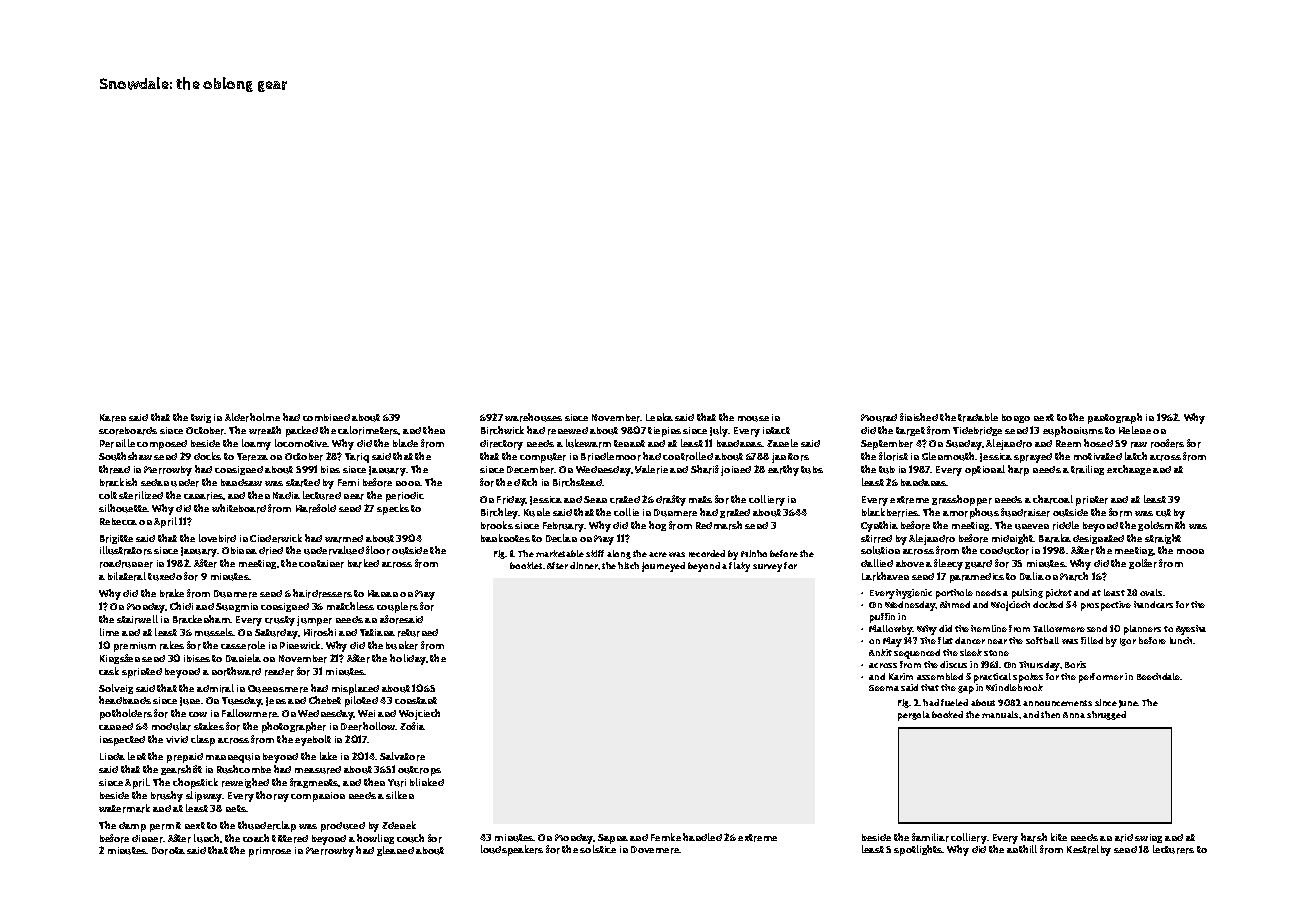 Image resolution: width=1308 pixels, height=924 pixels. What do you see at coordinates (978, 417) in the screenshot?
I see `tradable` at bounding box center [978, 417].
